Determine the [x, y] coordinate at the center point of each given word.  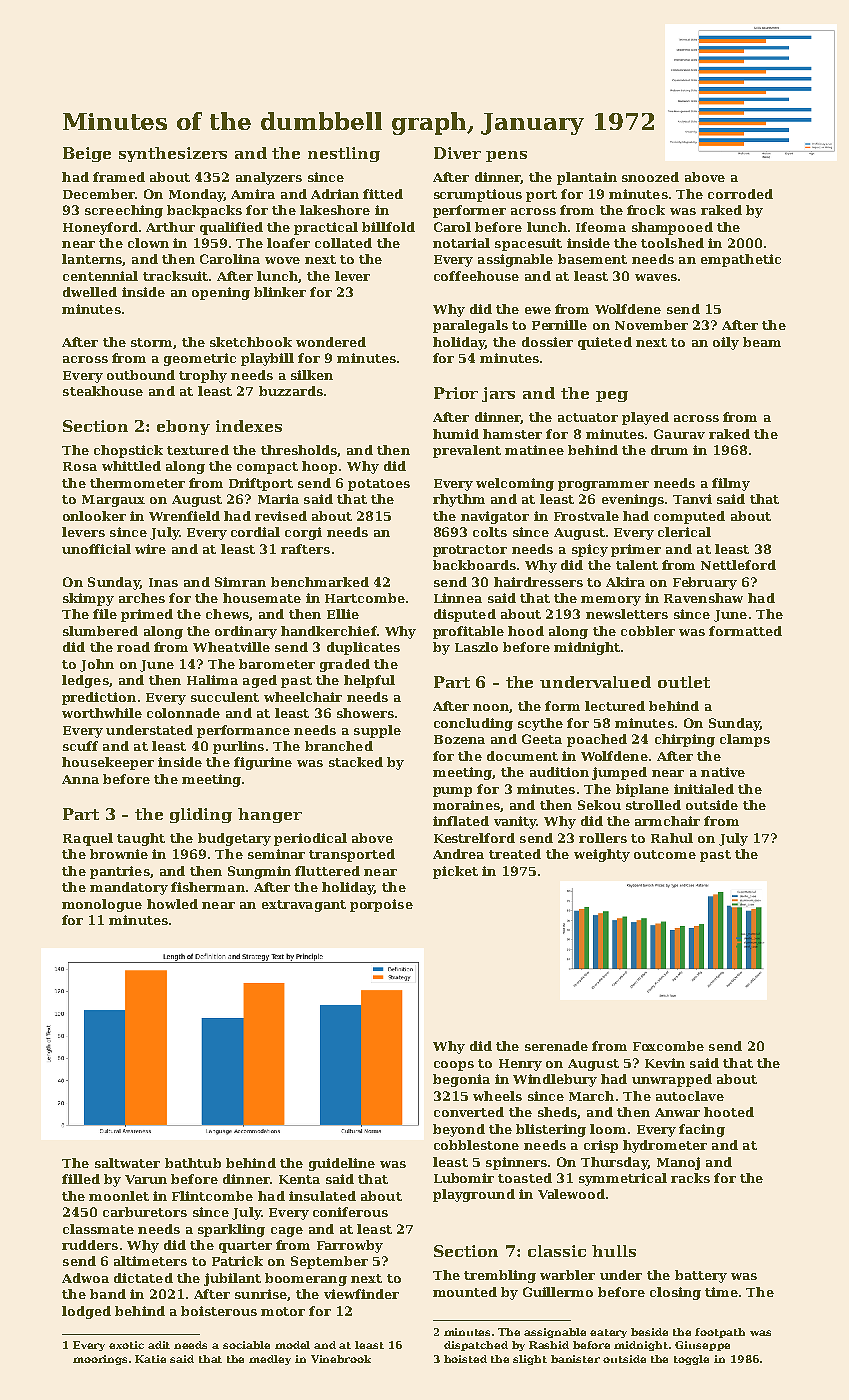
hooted [729, 1112]
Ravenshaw [703, 598]
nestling [344, 154]
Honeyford [100, 228]
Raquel [88, 839]
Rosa [80, 466]
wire [150, 549]
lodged [86, 1312]
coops [454, 1066]
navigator [495, 517]
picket [455, 872]
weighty [602, 855]
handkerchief [329, 631]
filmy [731, 484]
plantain [587, 178]
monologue [102, 905]
